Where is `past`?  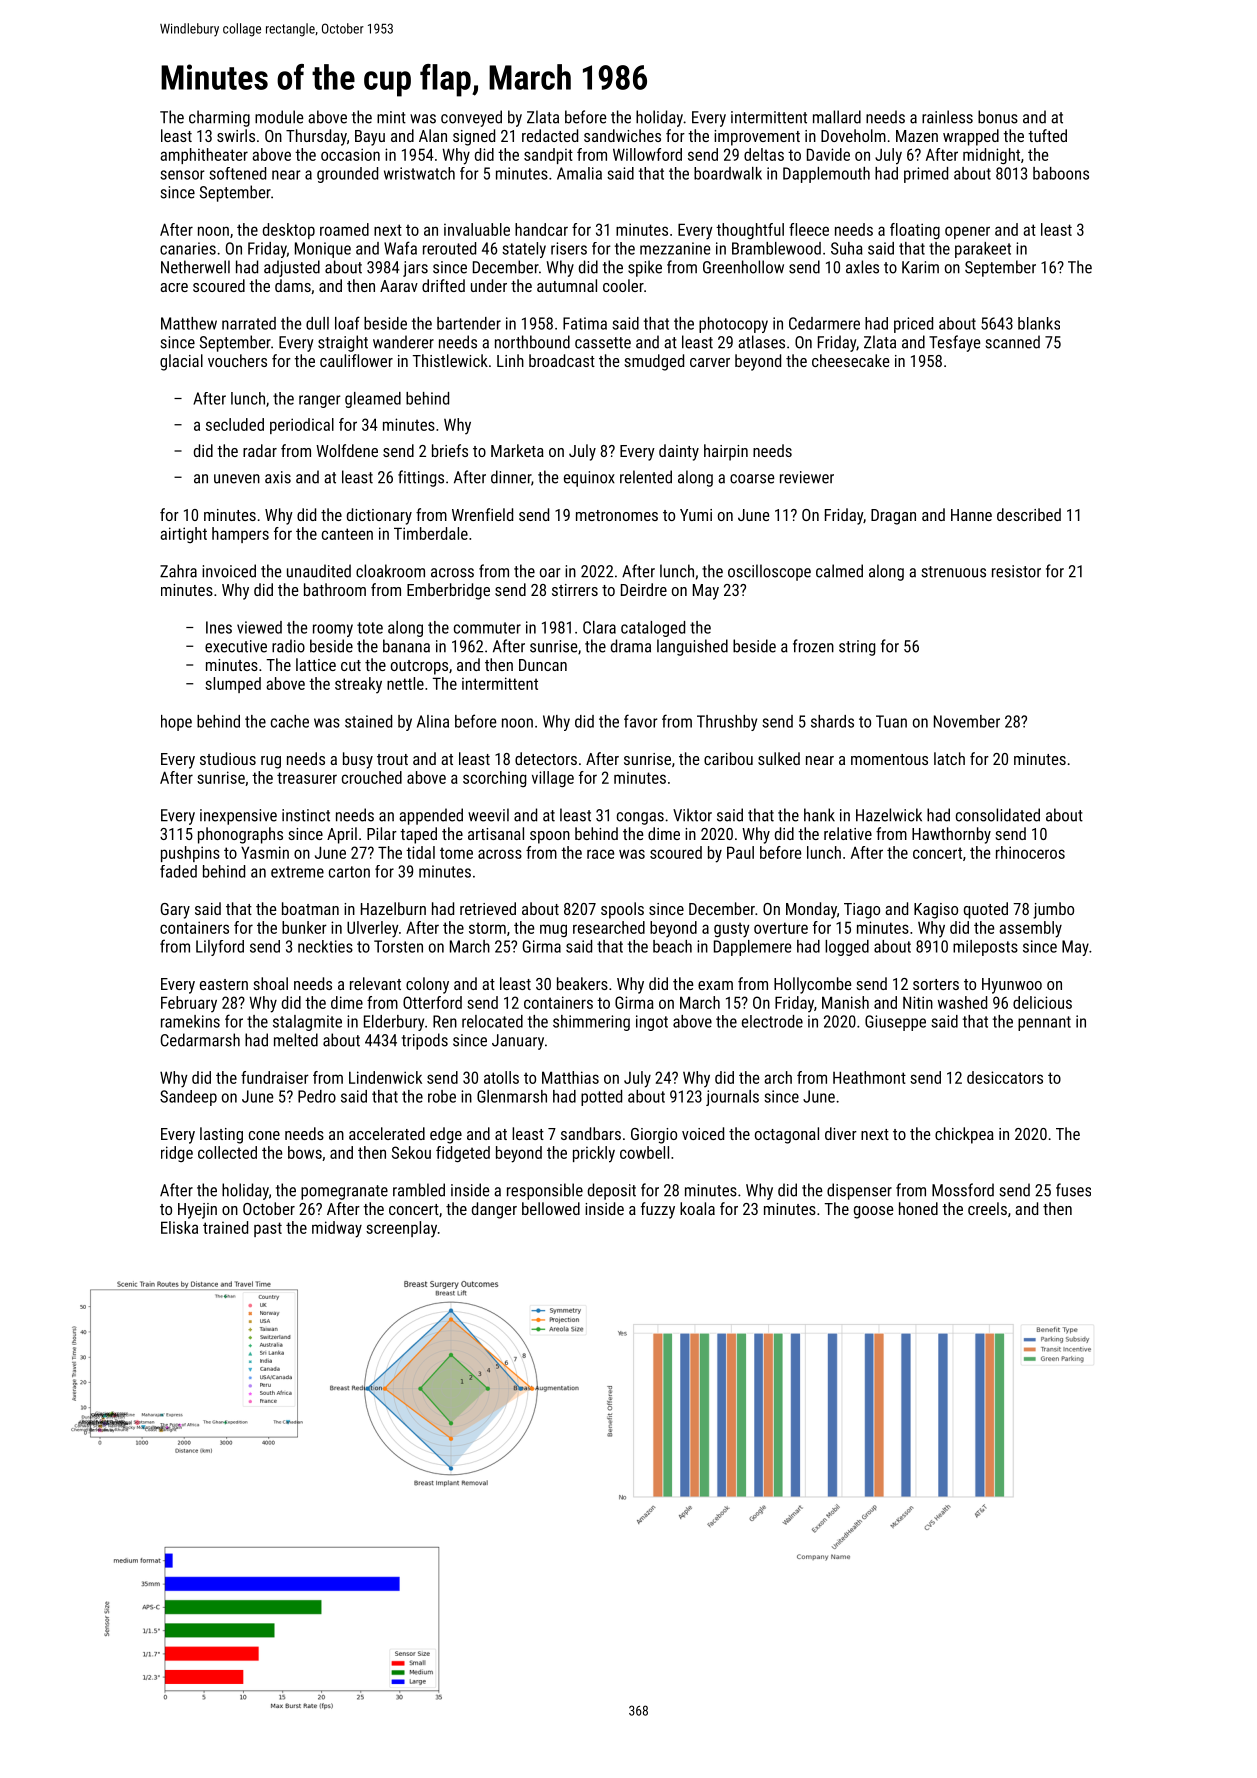 past is located at coordinates (268, 1229).
